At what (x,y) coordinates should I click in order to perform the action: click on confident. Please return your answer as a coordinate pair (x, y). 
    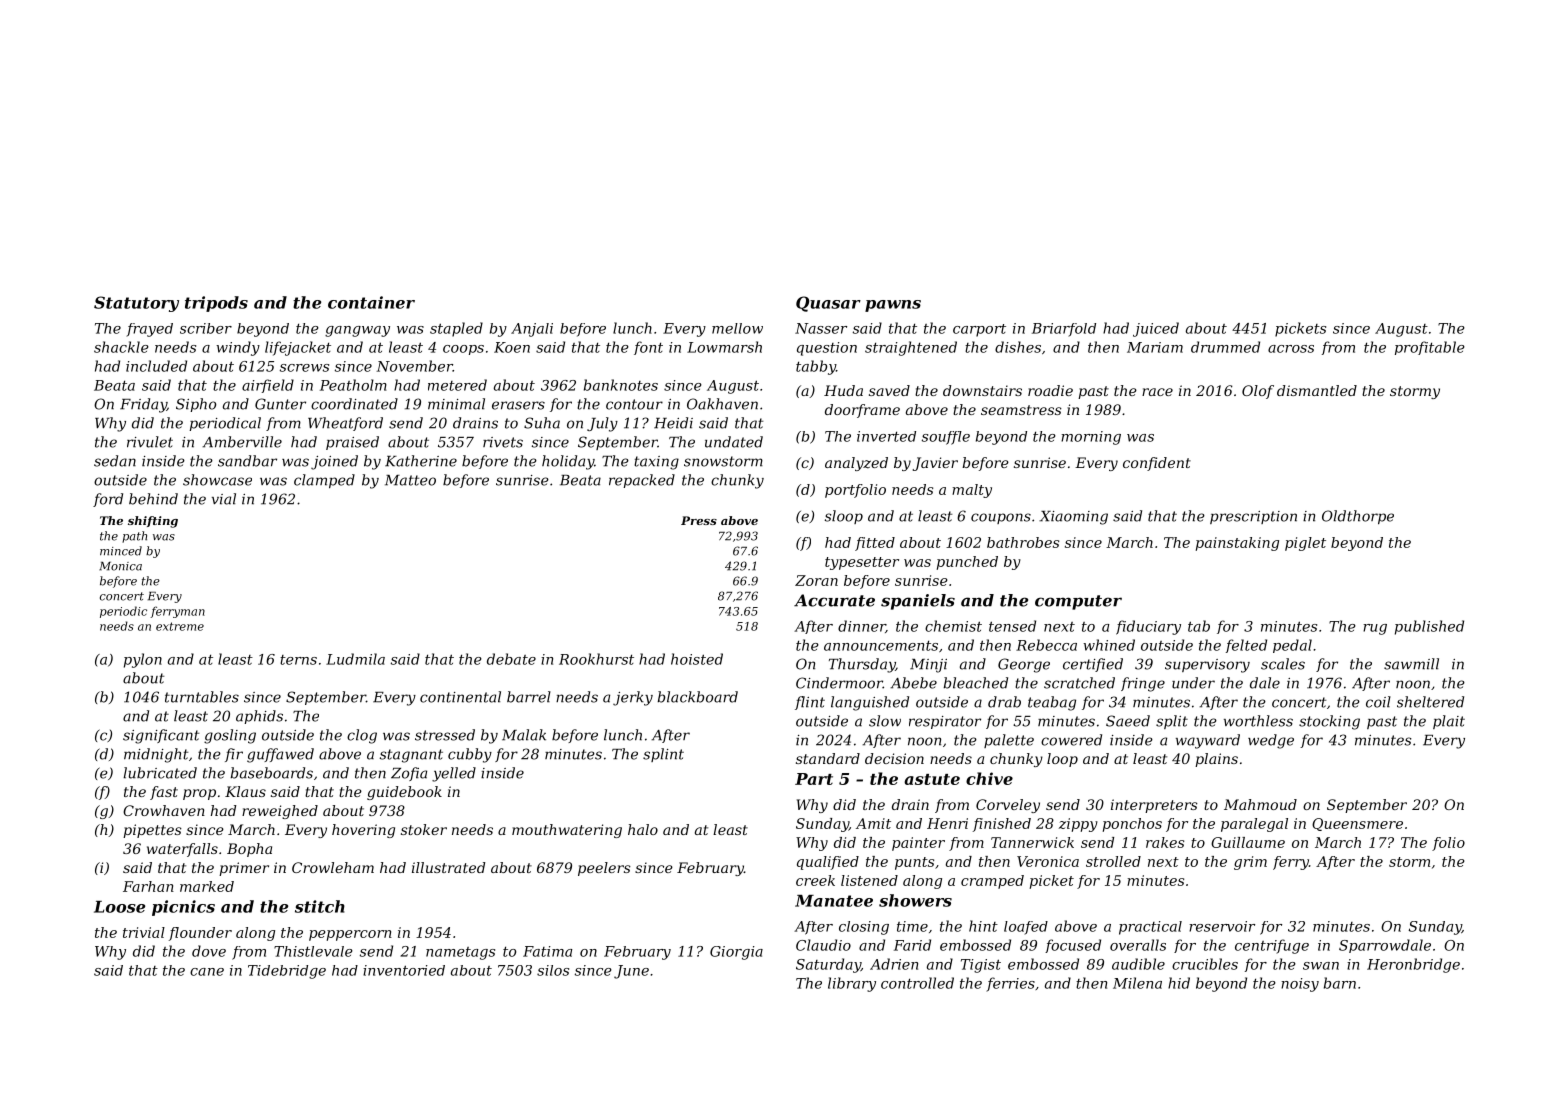
    Looking at the image, I should click on (1157, 464).
